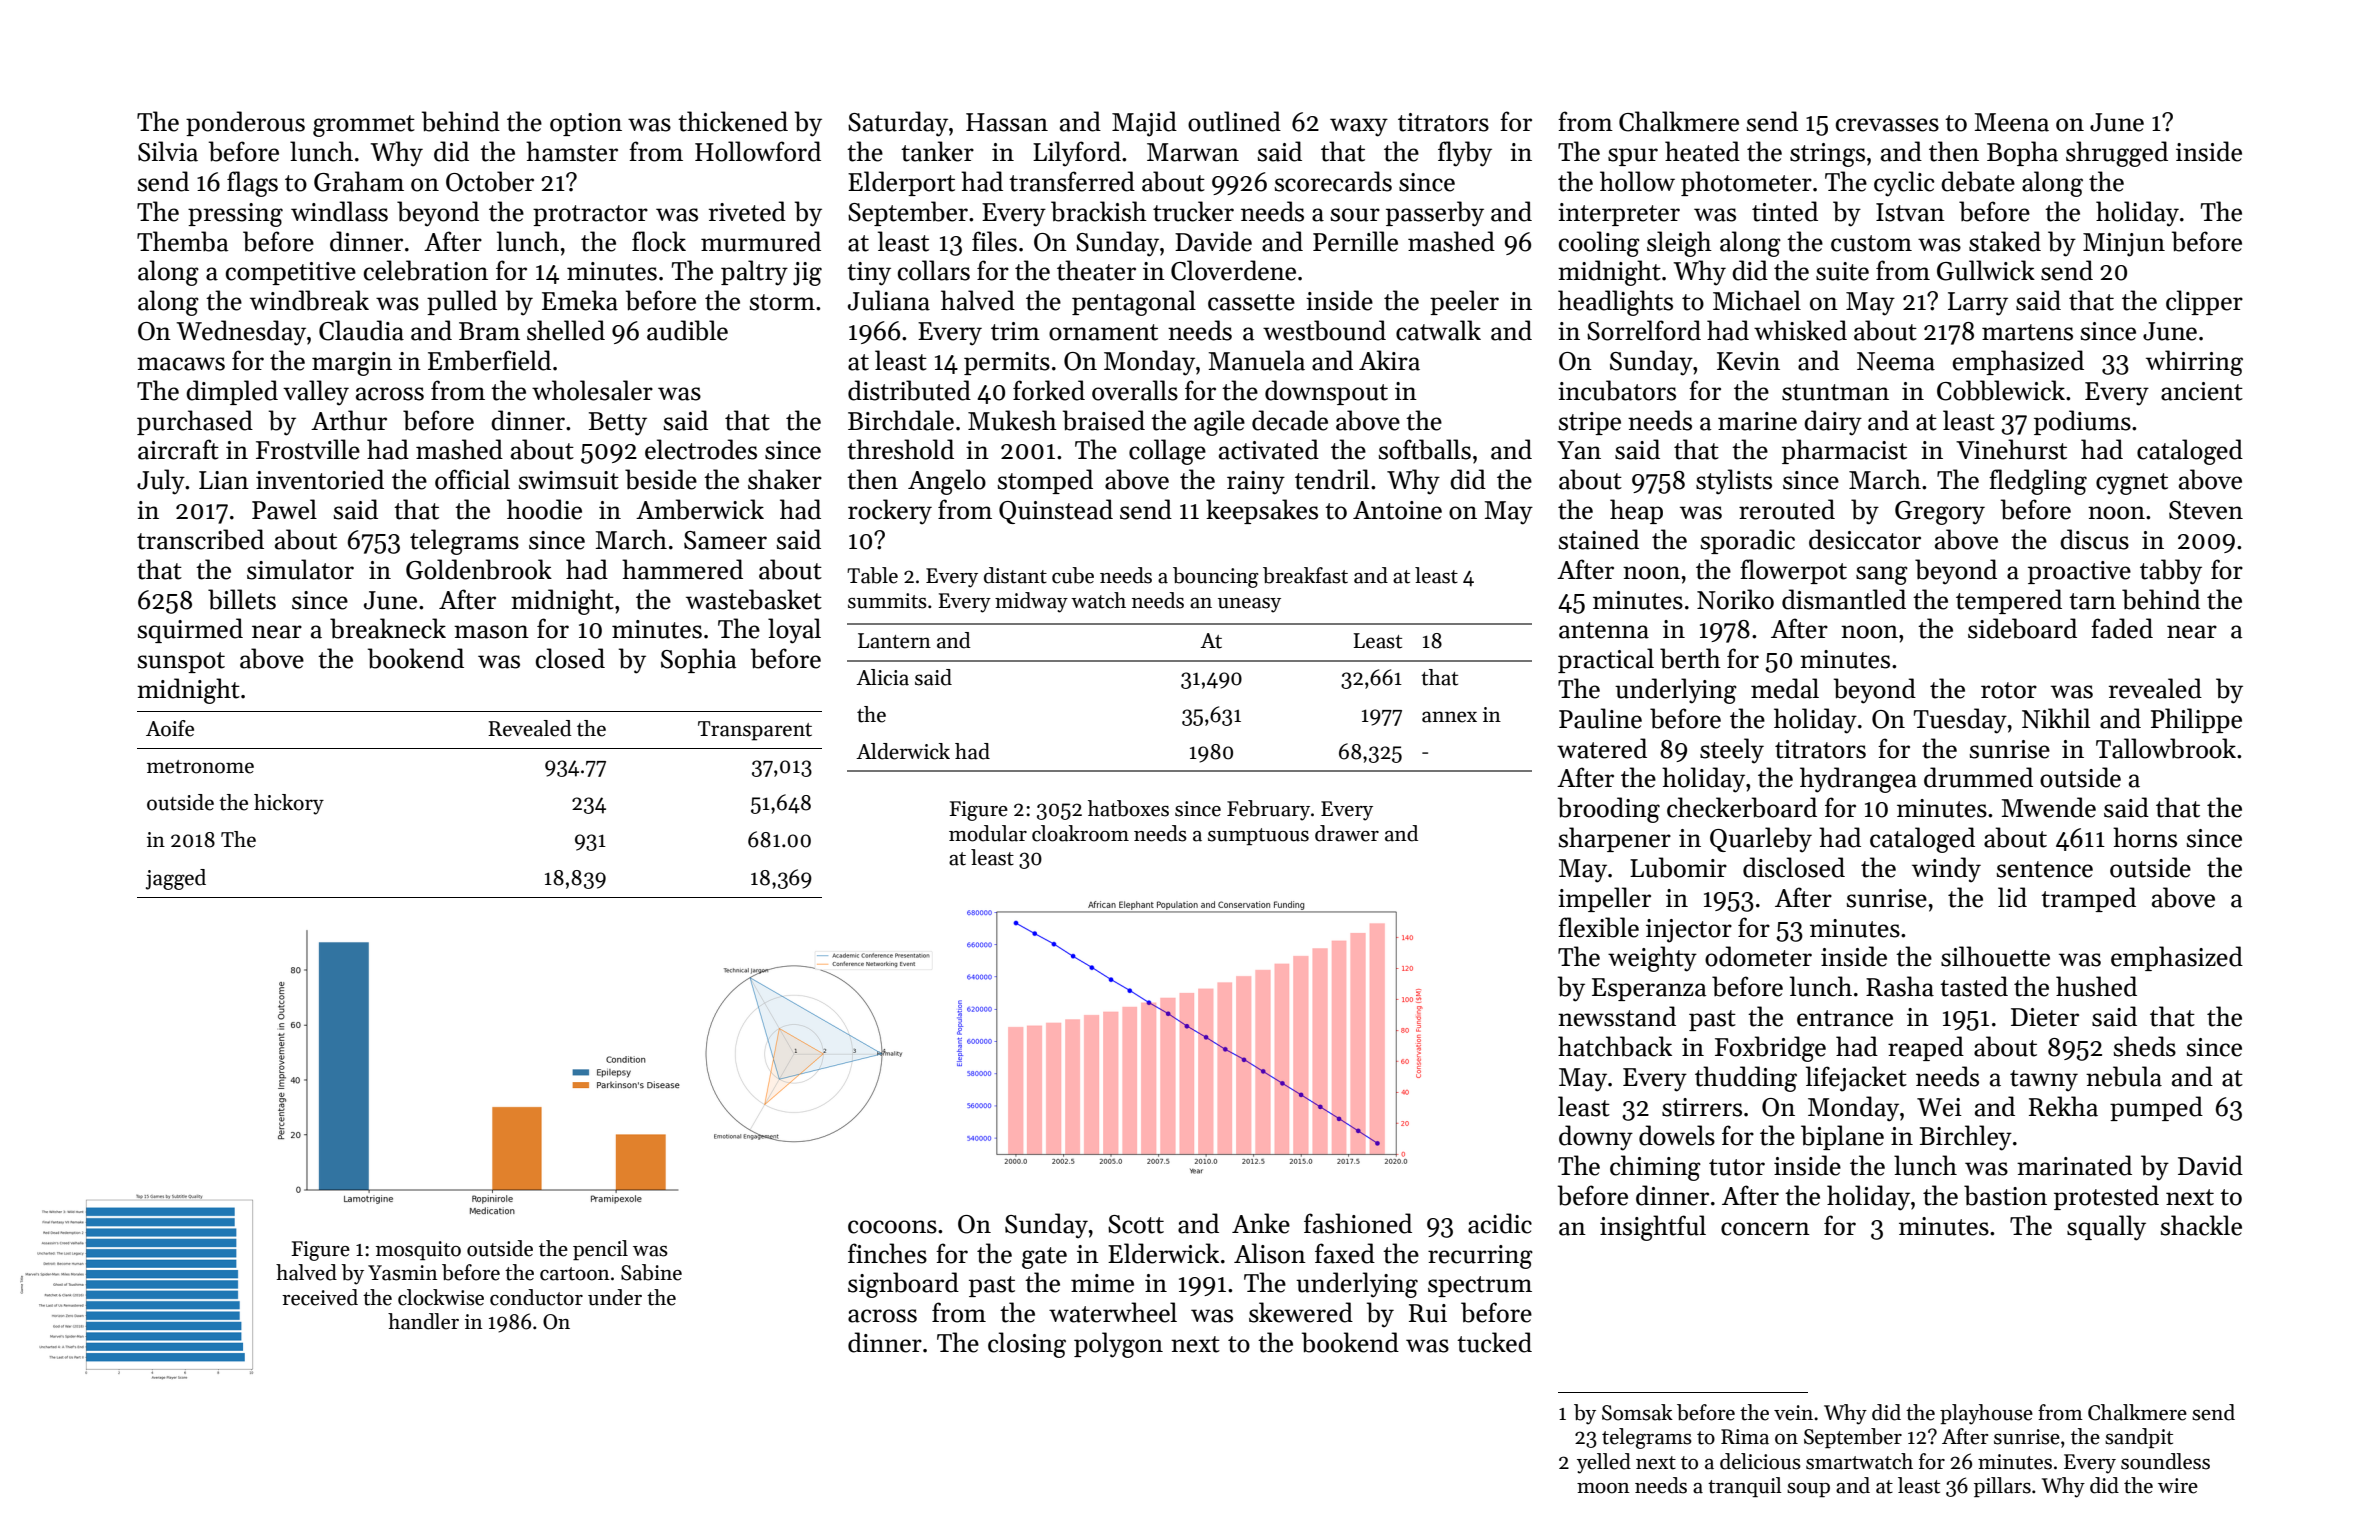  What do you see at coordinates (755, 731) in the document?
I see `Transparent` at bounding box center [755, 731].
